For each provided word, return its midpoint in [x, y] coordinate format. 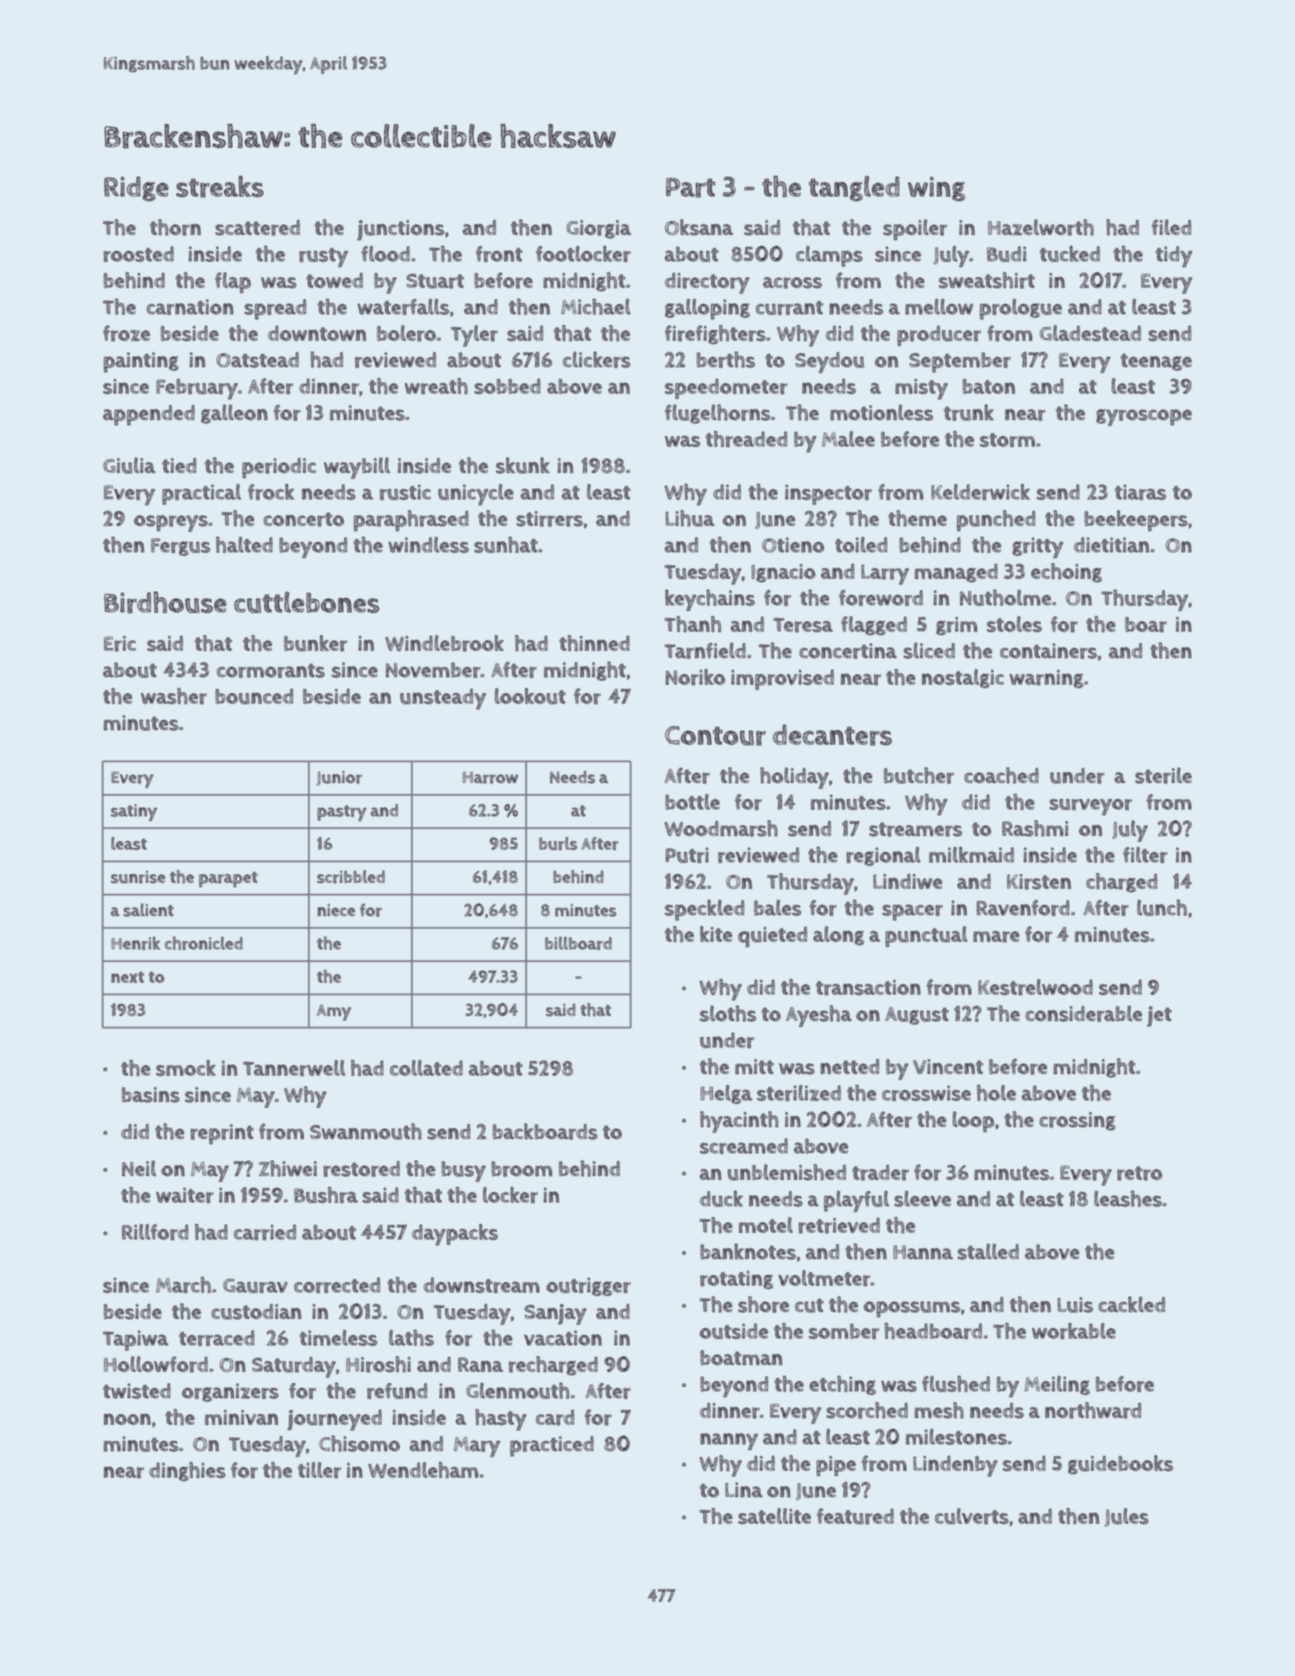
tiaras [1140, 492]
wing [936, 189]
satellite [774, 1516]
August [917, 1016]
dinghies [187, 1471]
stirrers [549, 519]
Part [690, 188]
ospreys [171, 523]
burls [558, 843]
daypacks [455, 1235]
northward [1093, 1410]
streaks [220, 187]
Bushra [326, 1195]
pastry [342, 813]
